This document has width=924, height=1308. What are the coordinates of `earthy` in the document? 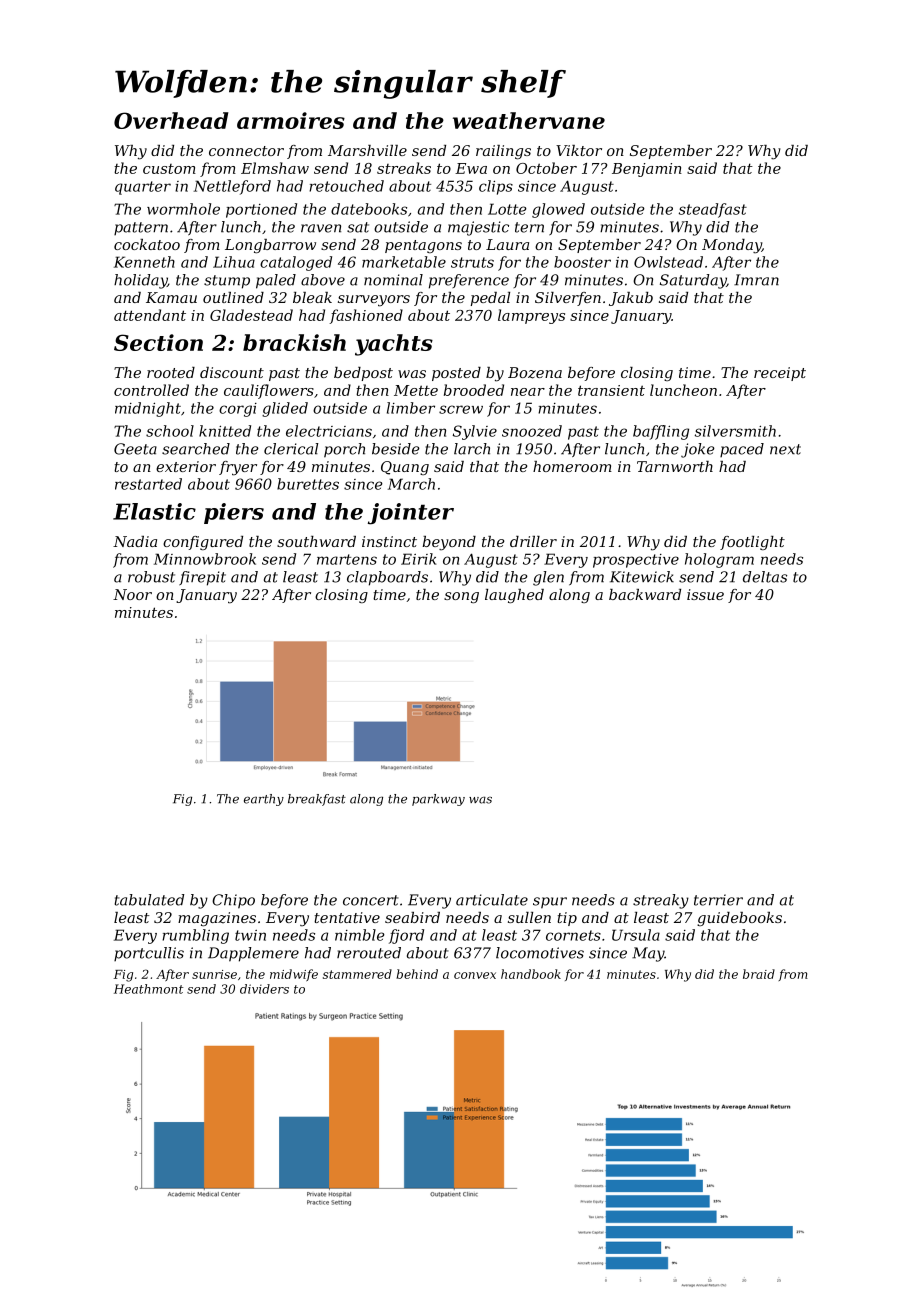 It's located at (264, 800).
